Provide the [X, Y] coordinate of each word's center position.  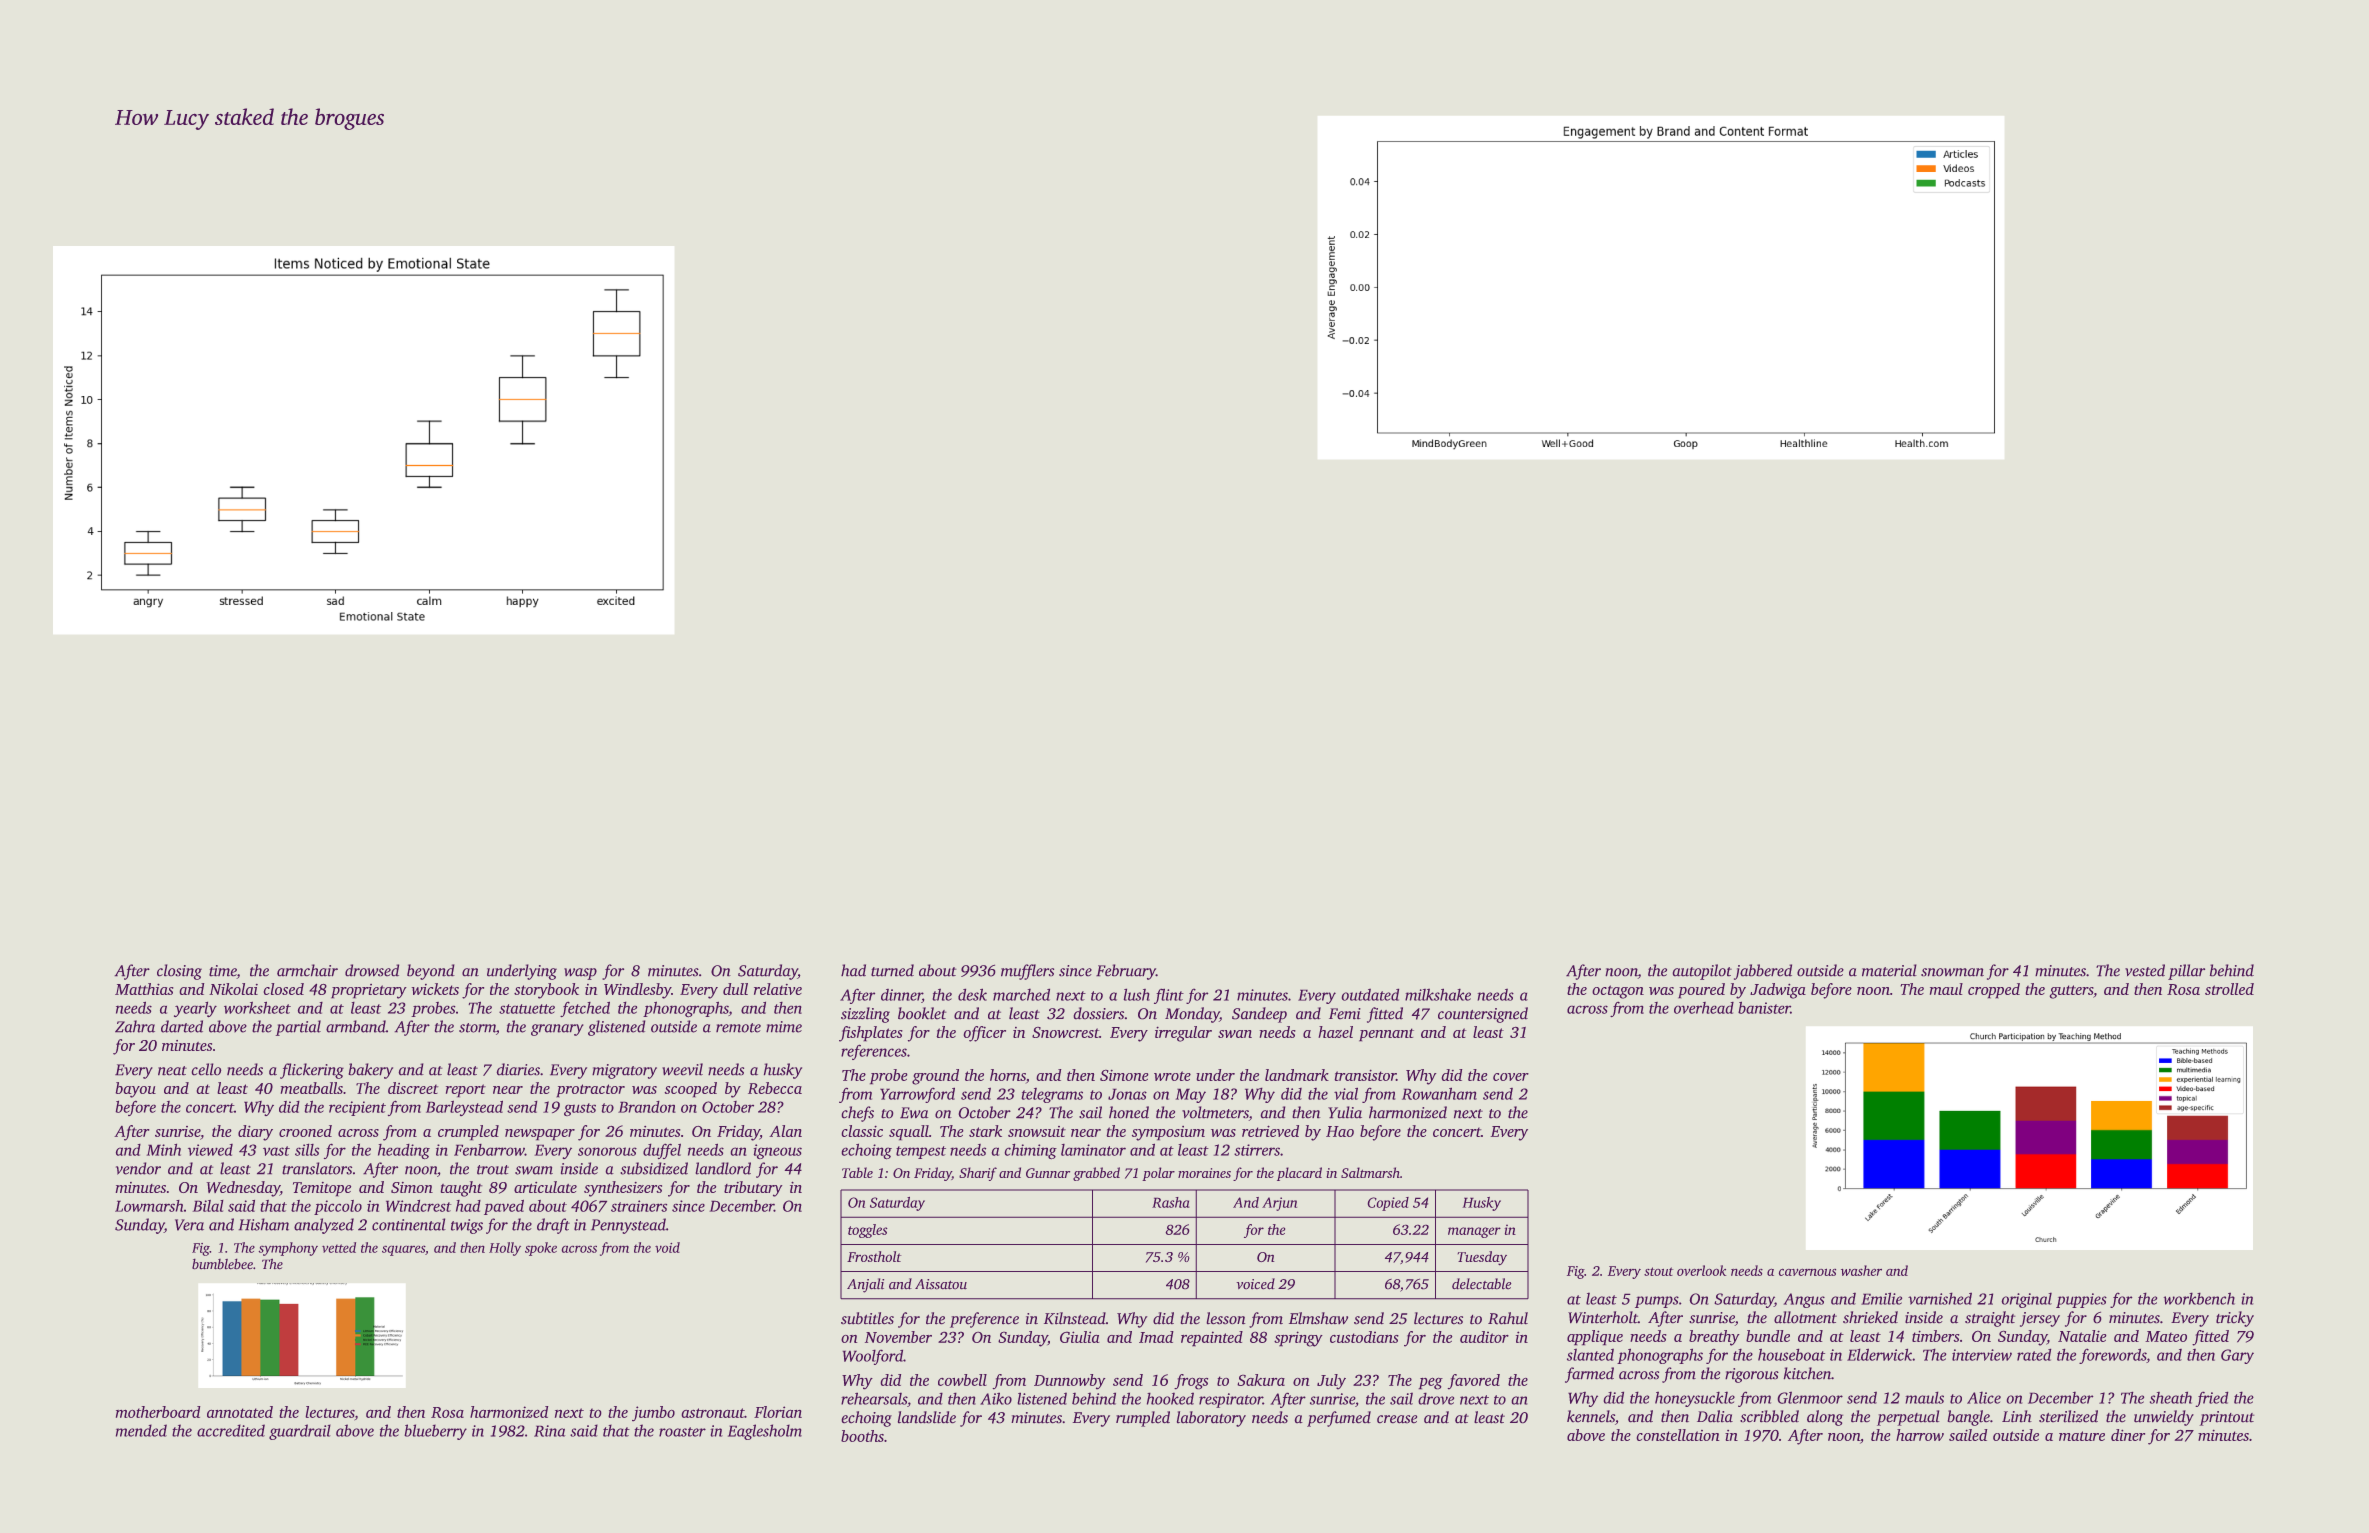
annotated [240, 1412]
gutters [2071, 992]
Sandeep [1259, 1015]
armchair [307, 970]
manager [1474, 1232]
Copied [1388, 1204]
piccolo [338, 1207]
